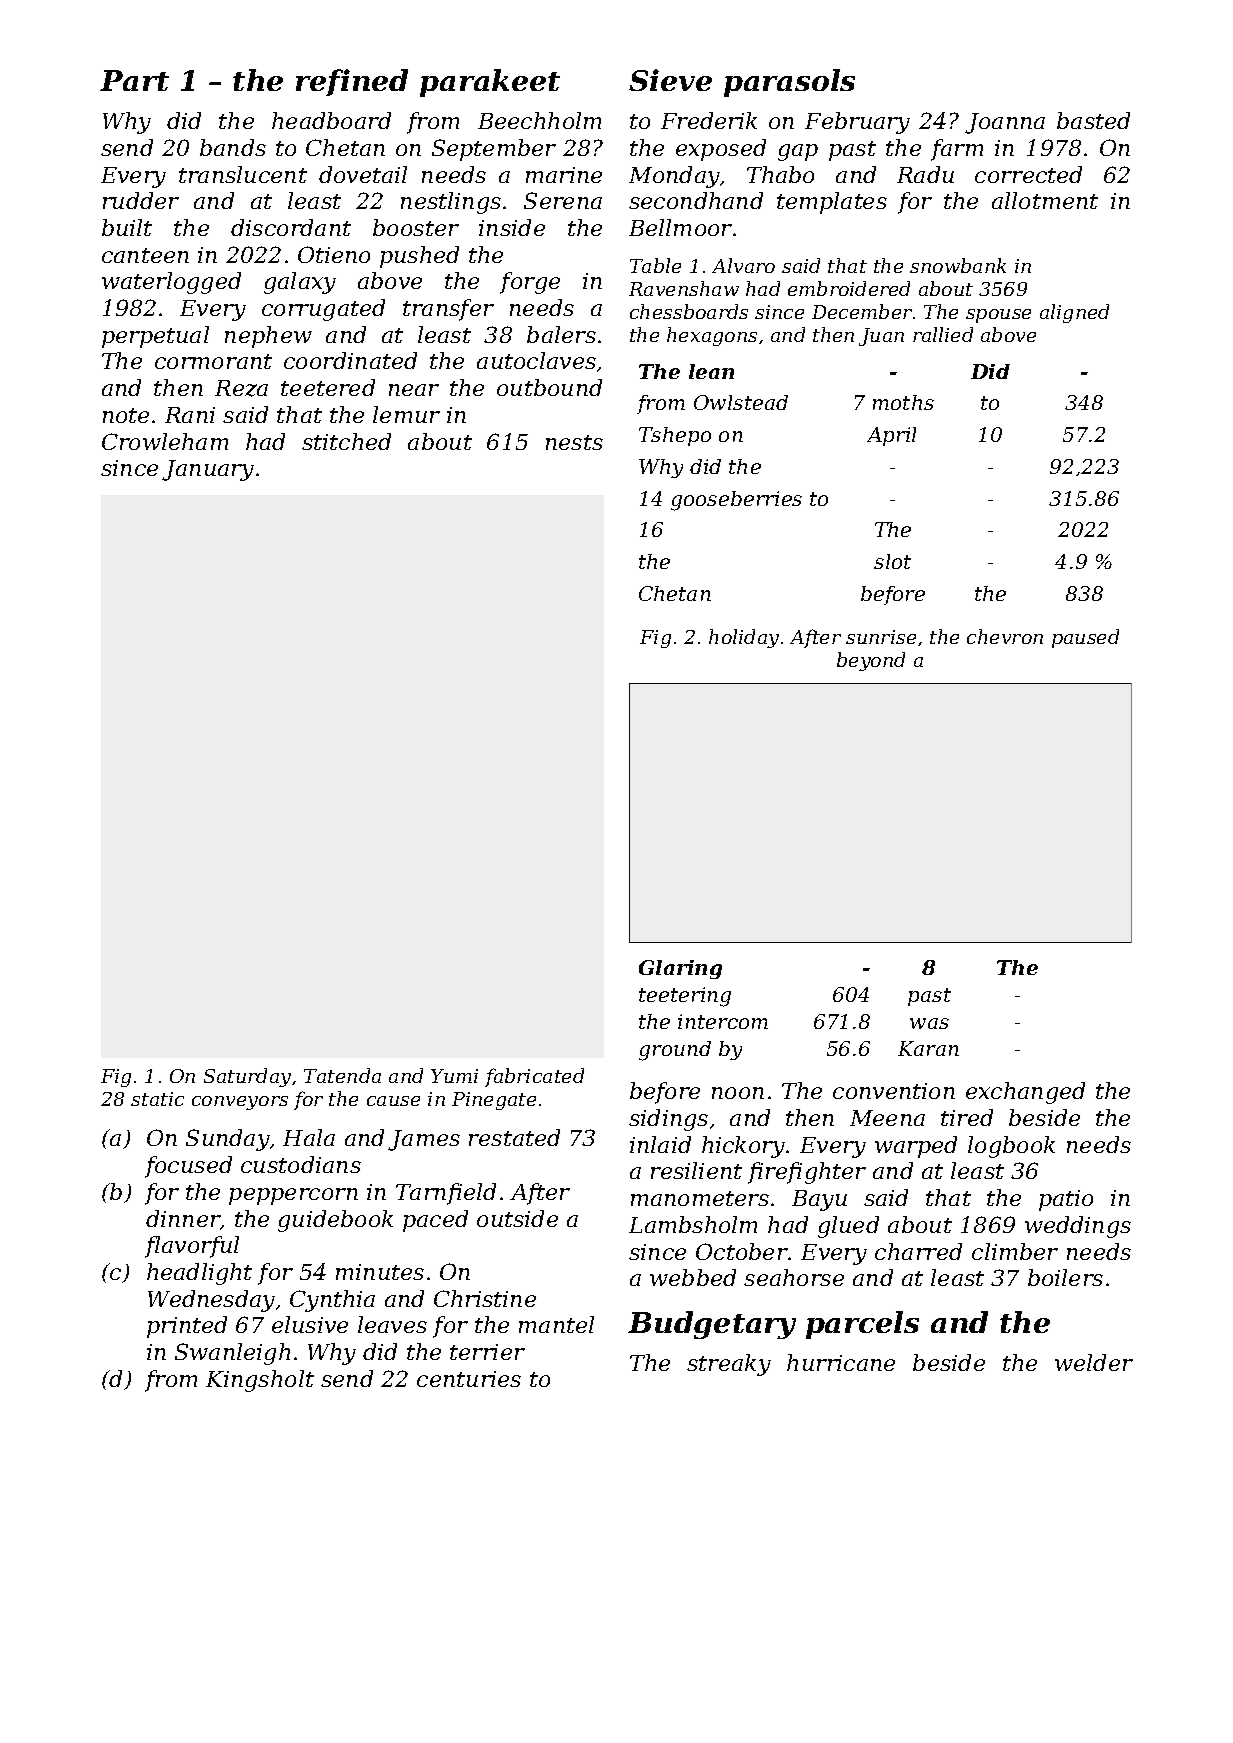  I want to click on slot, so click(892, 561).
